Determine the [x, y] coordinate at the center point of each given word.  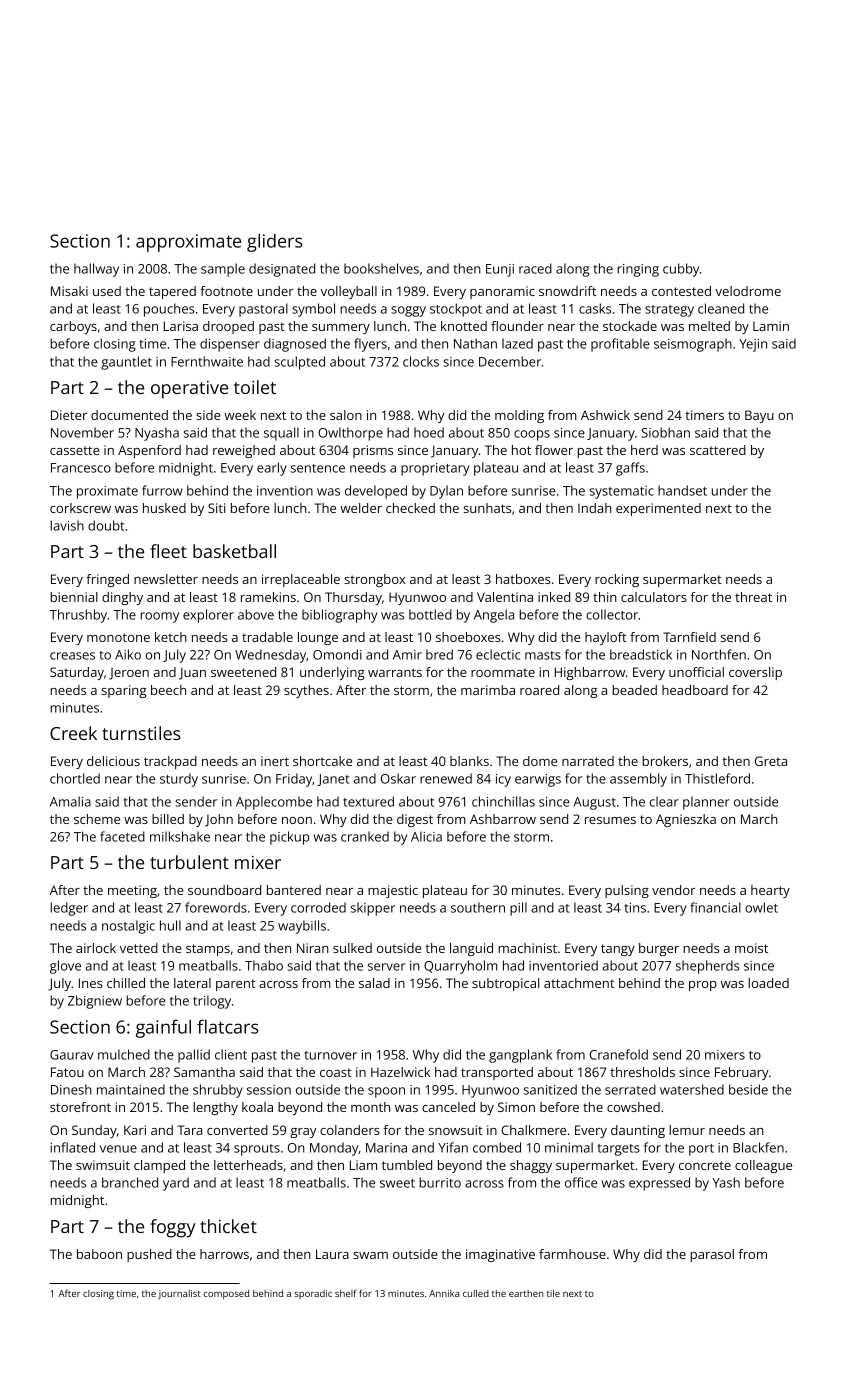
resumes [610, 820]
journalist [179, 1294]
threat [753, 597]
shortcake [322, 761]
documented [129, 415]
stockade [630, 326]
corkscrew [80, 508]
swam [370, 1255]
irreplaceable [301, 580]
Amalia [70, 801]
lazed [517, 343]
